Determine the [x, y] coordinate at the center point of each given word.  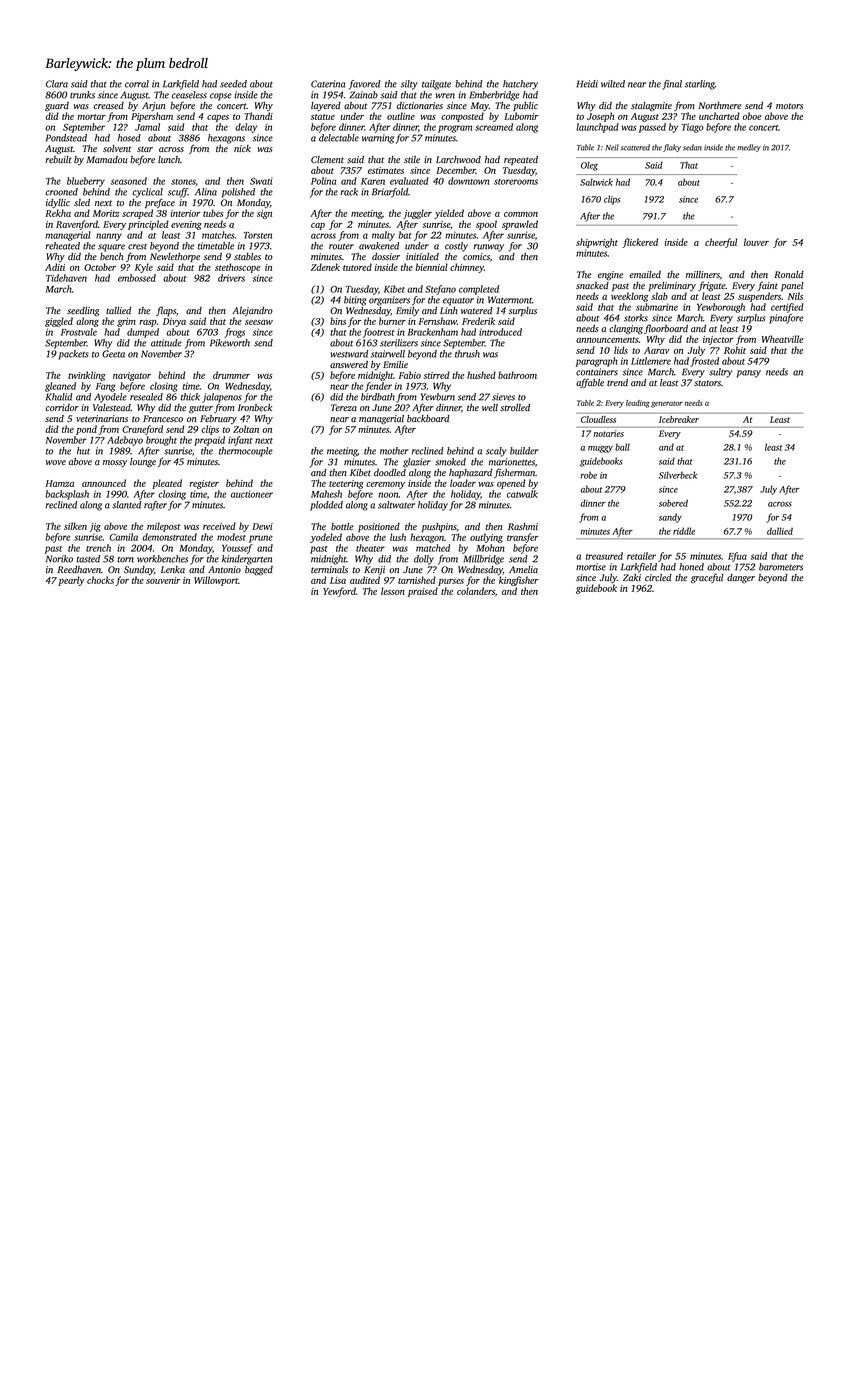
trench [98, 548]
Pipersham [152, 117]
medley [749, 148]
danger [741, 578]
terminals [329, 569]
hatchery [520, 85]
